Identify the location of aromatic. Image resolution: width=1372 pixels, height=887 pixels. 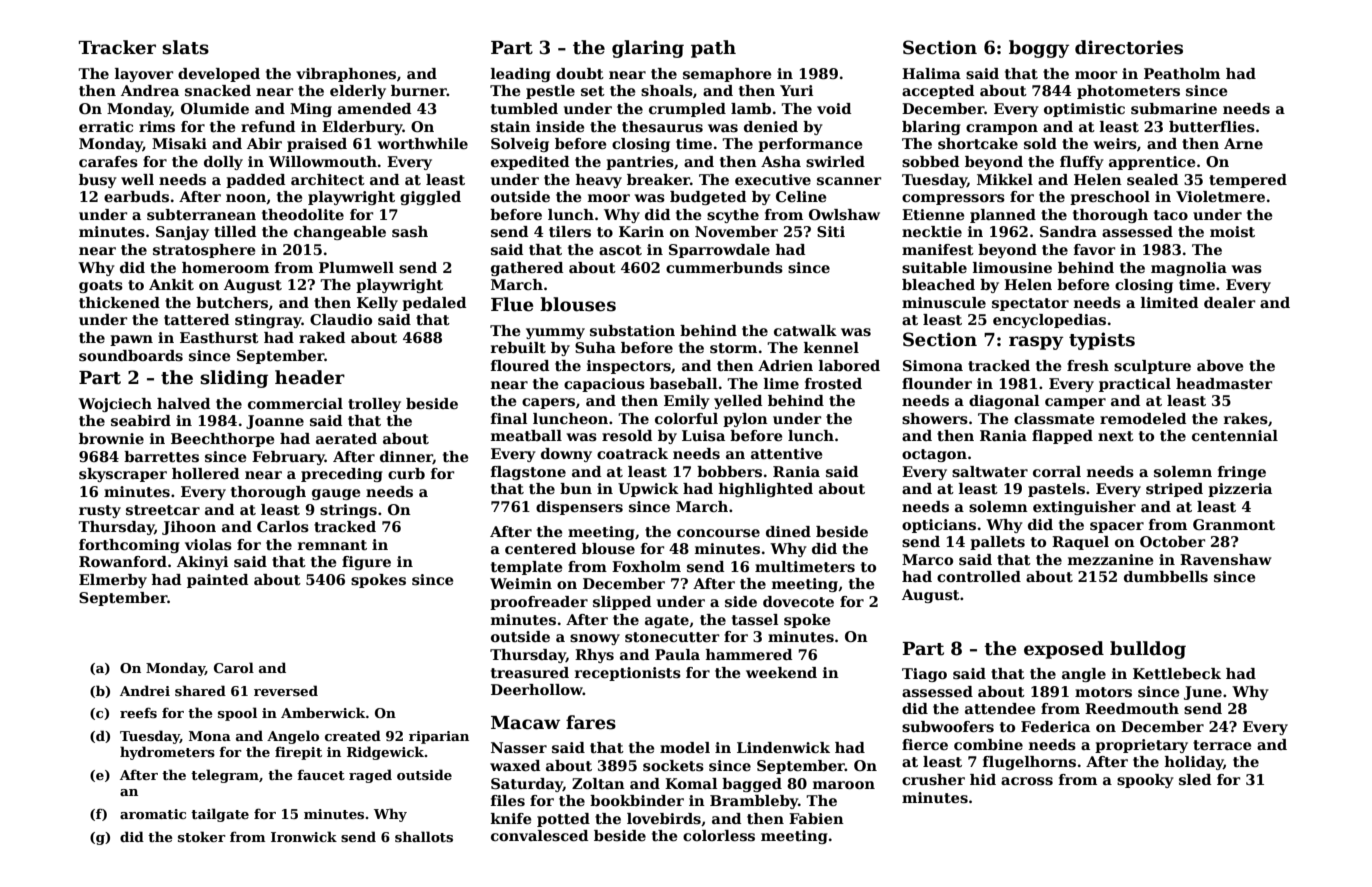
(153, 814).
